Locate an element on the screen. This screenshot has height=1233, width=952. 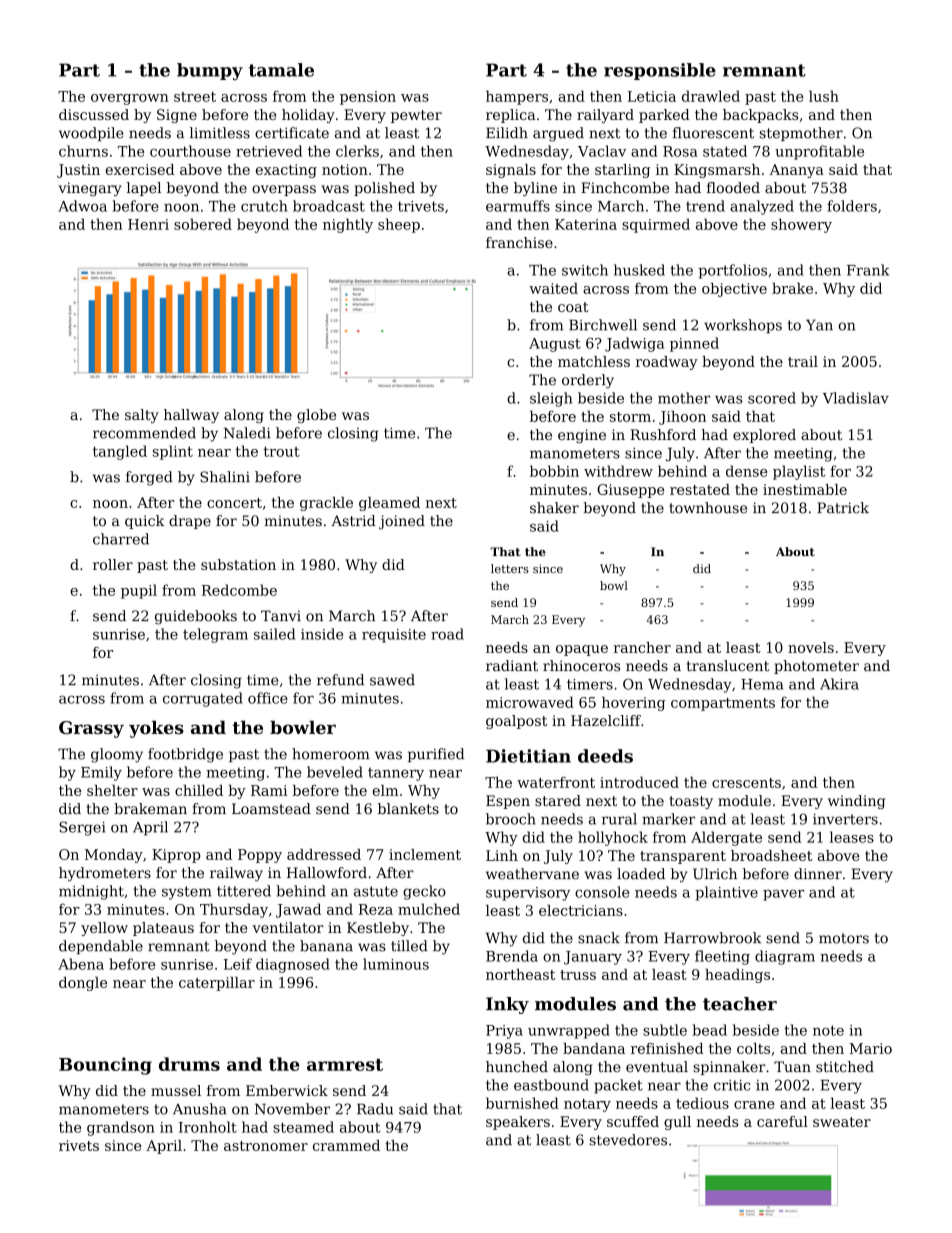
Akira is located at coordinates (839, 684).
